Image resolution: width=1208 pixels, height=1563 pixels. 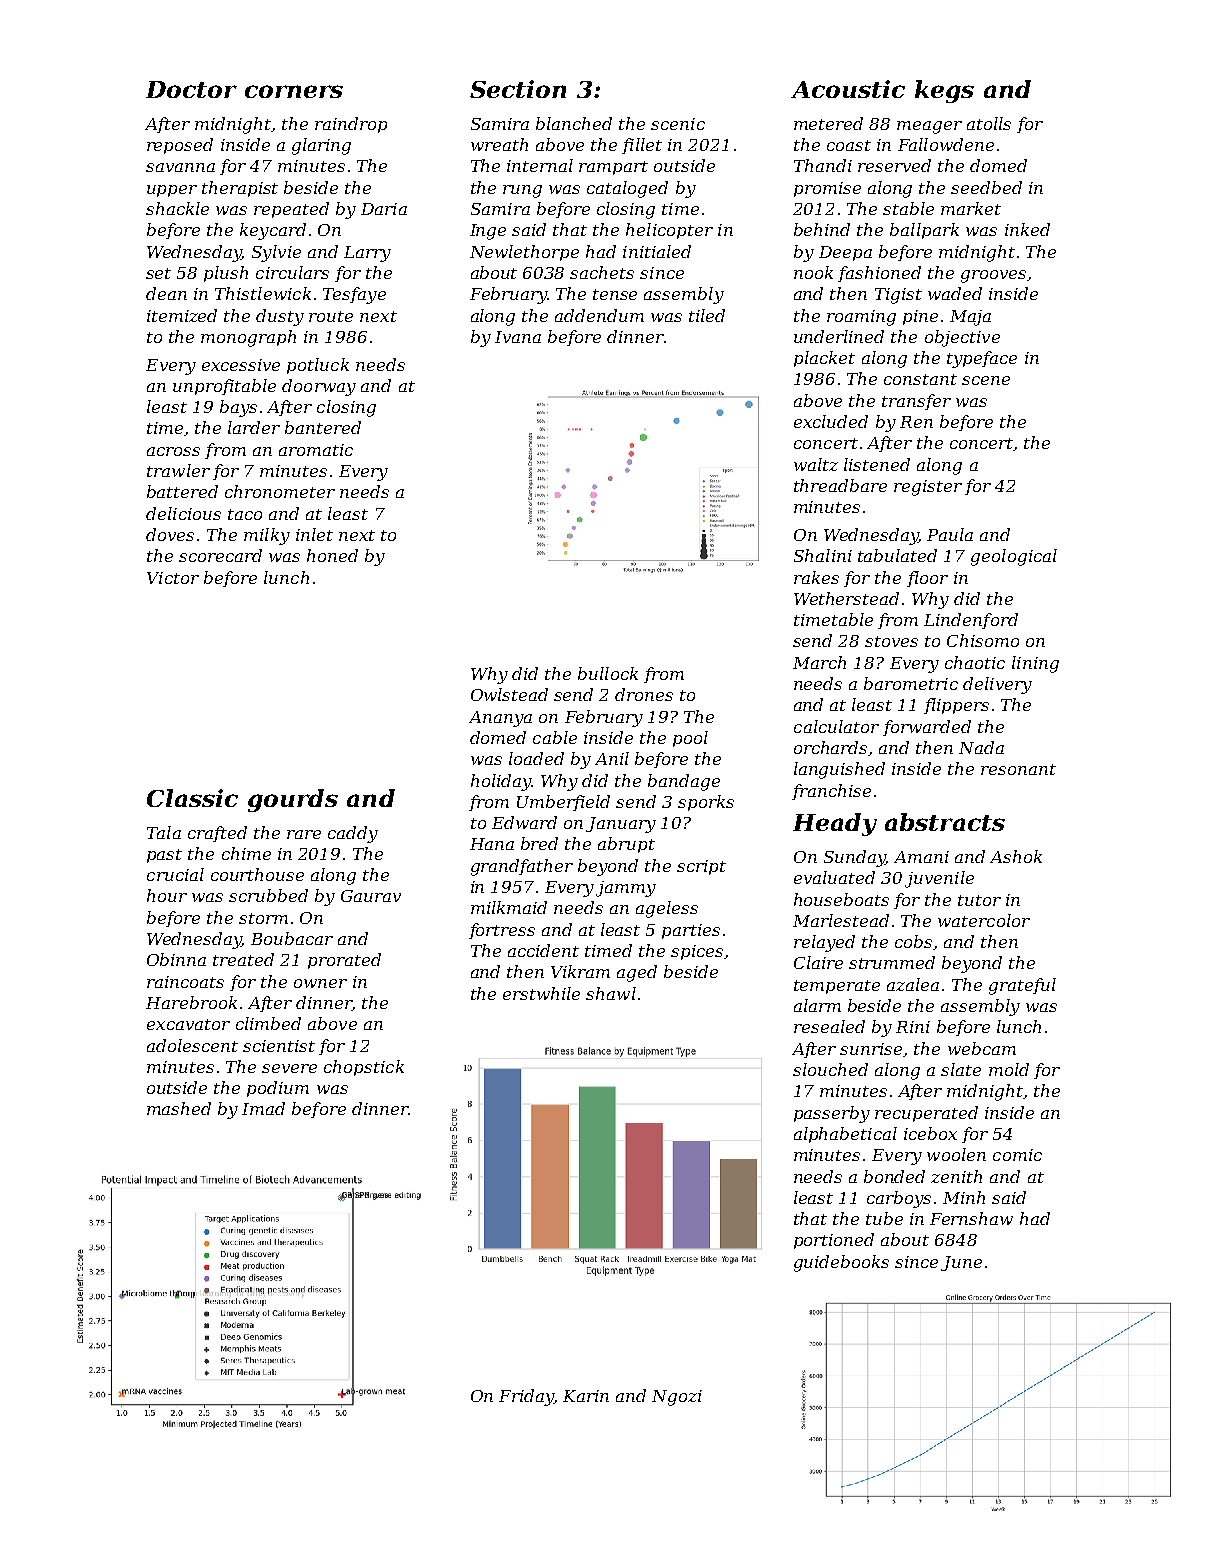 I want to click on wreath, so click(x=499, y=144).
